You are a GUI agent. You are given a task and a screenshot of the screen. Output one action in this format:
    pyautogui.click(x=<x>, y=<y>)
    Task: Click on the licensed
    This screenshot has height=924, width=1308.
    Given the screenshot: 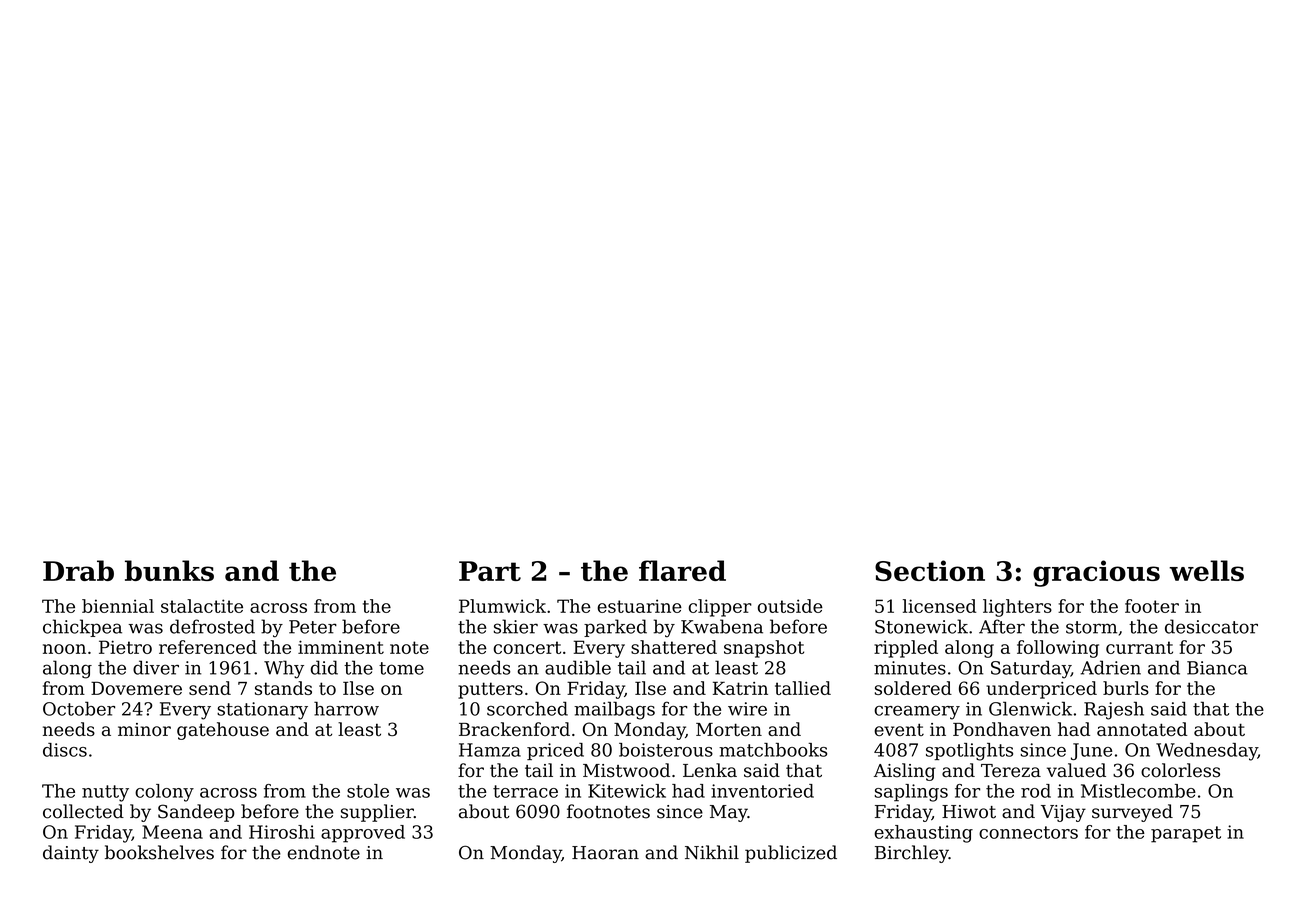 What is the action you would take?
    pyautogui.click(x=940, y=606)
